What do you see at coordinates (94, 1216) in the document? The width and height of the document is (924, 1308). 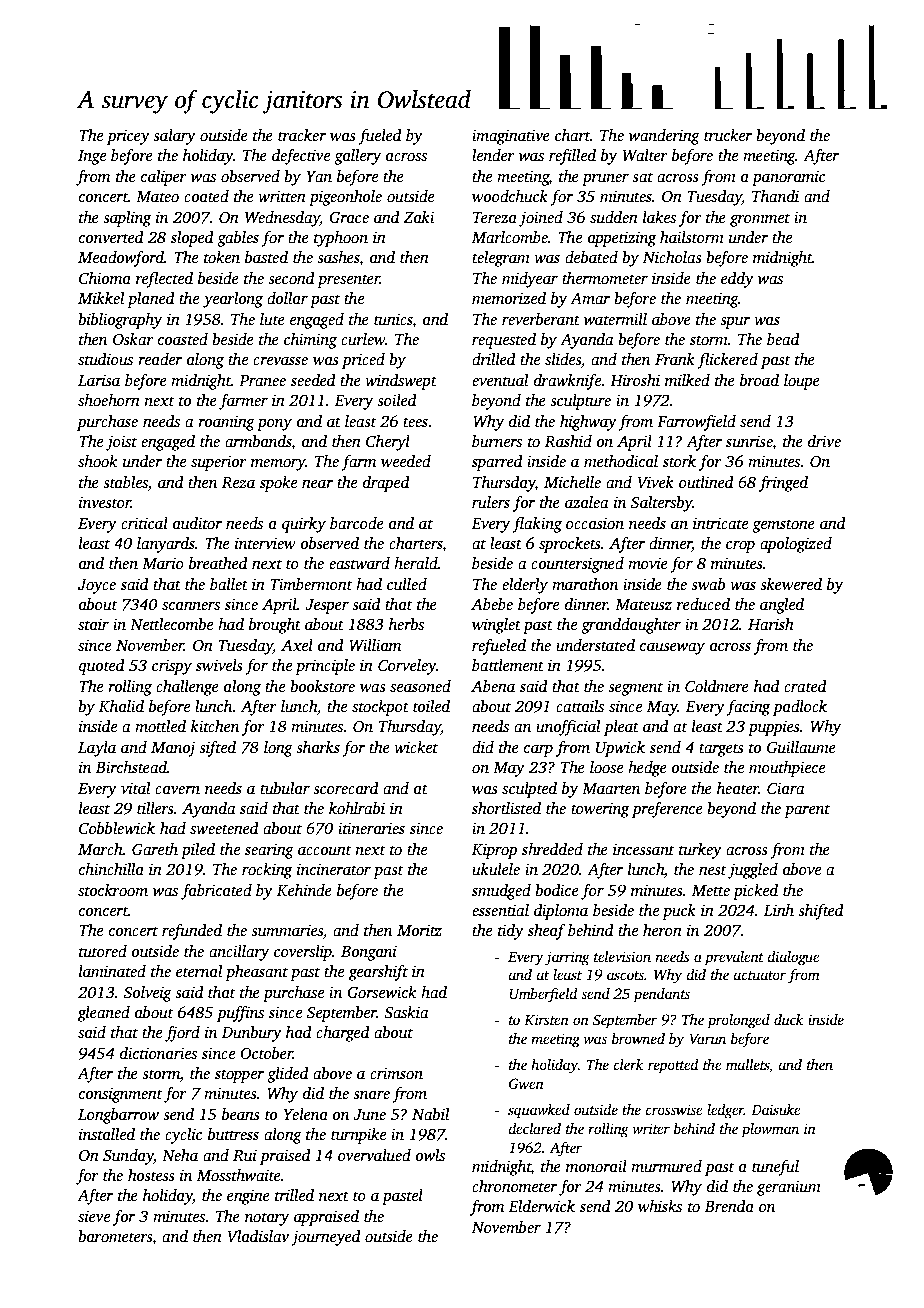 I see `sieve` at bounding box center [94, 1216].
